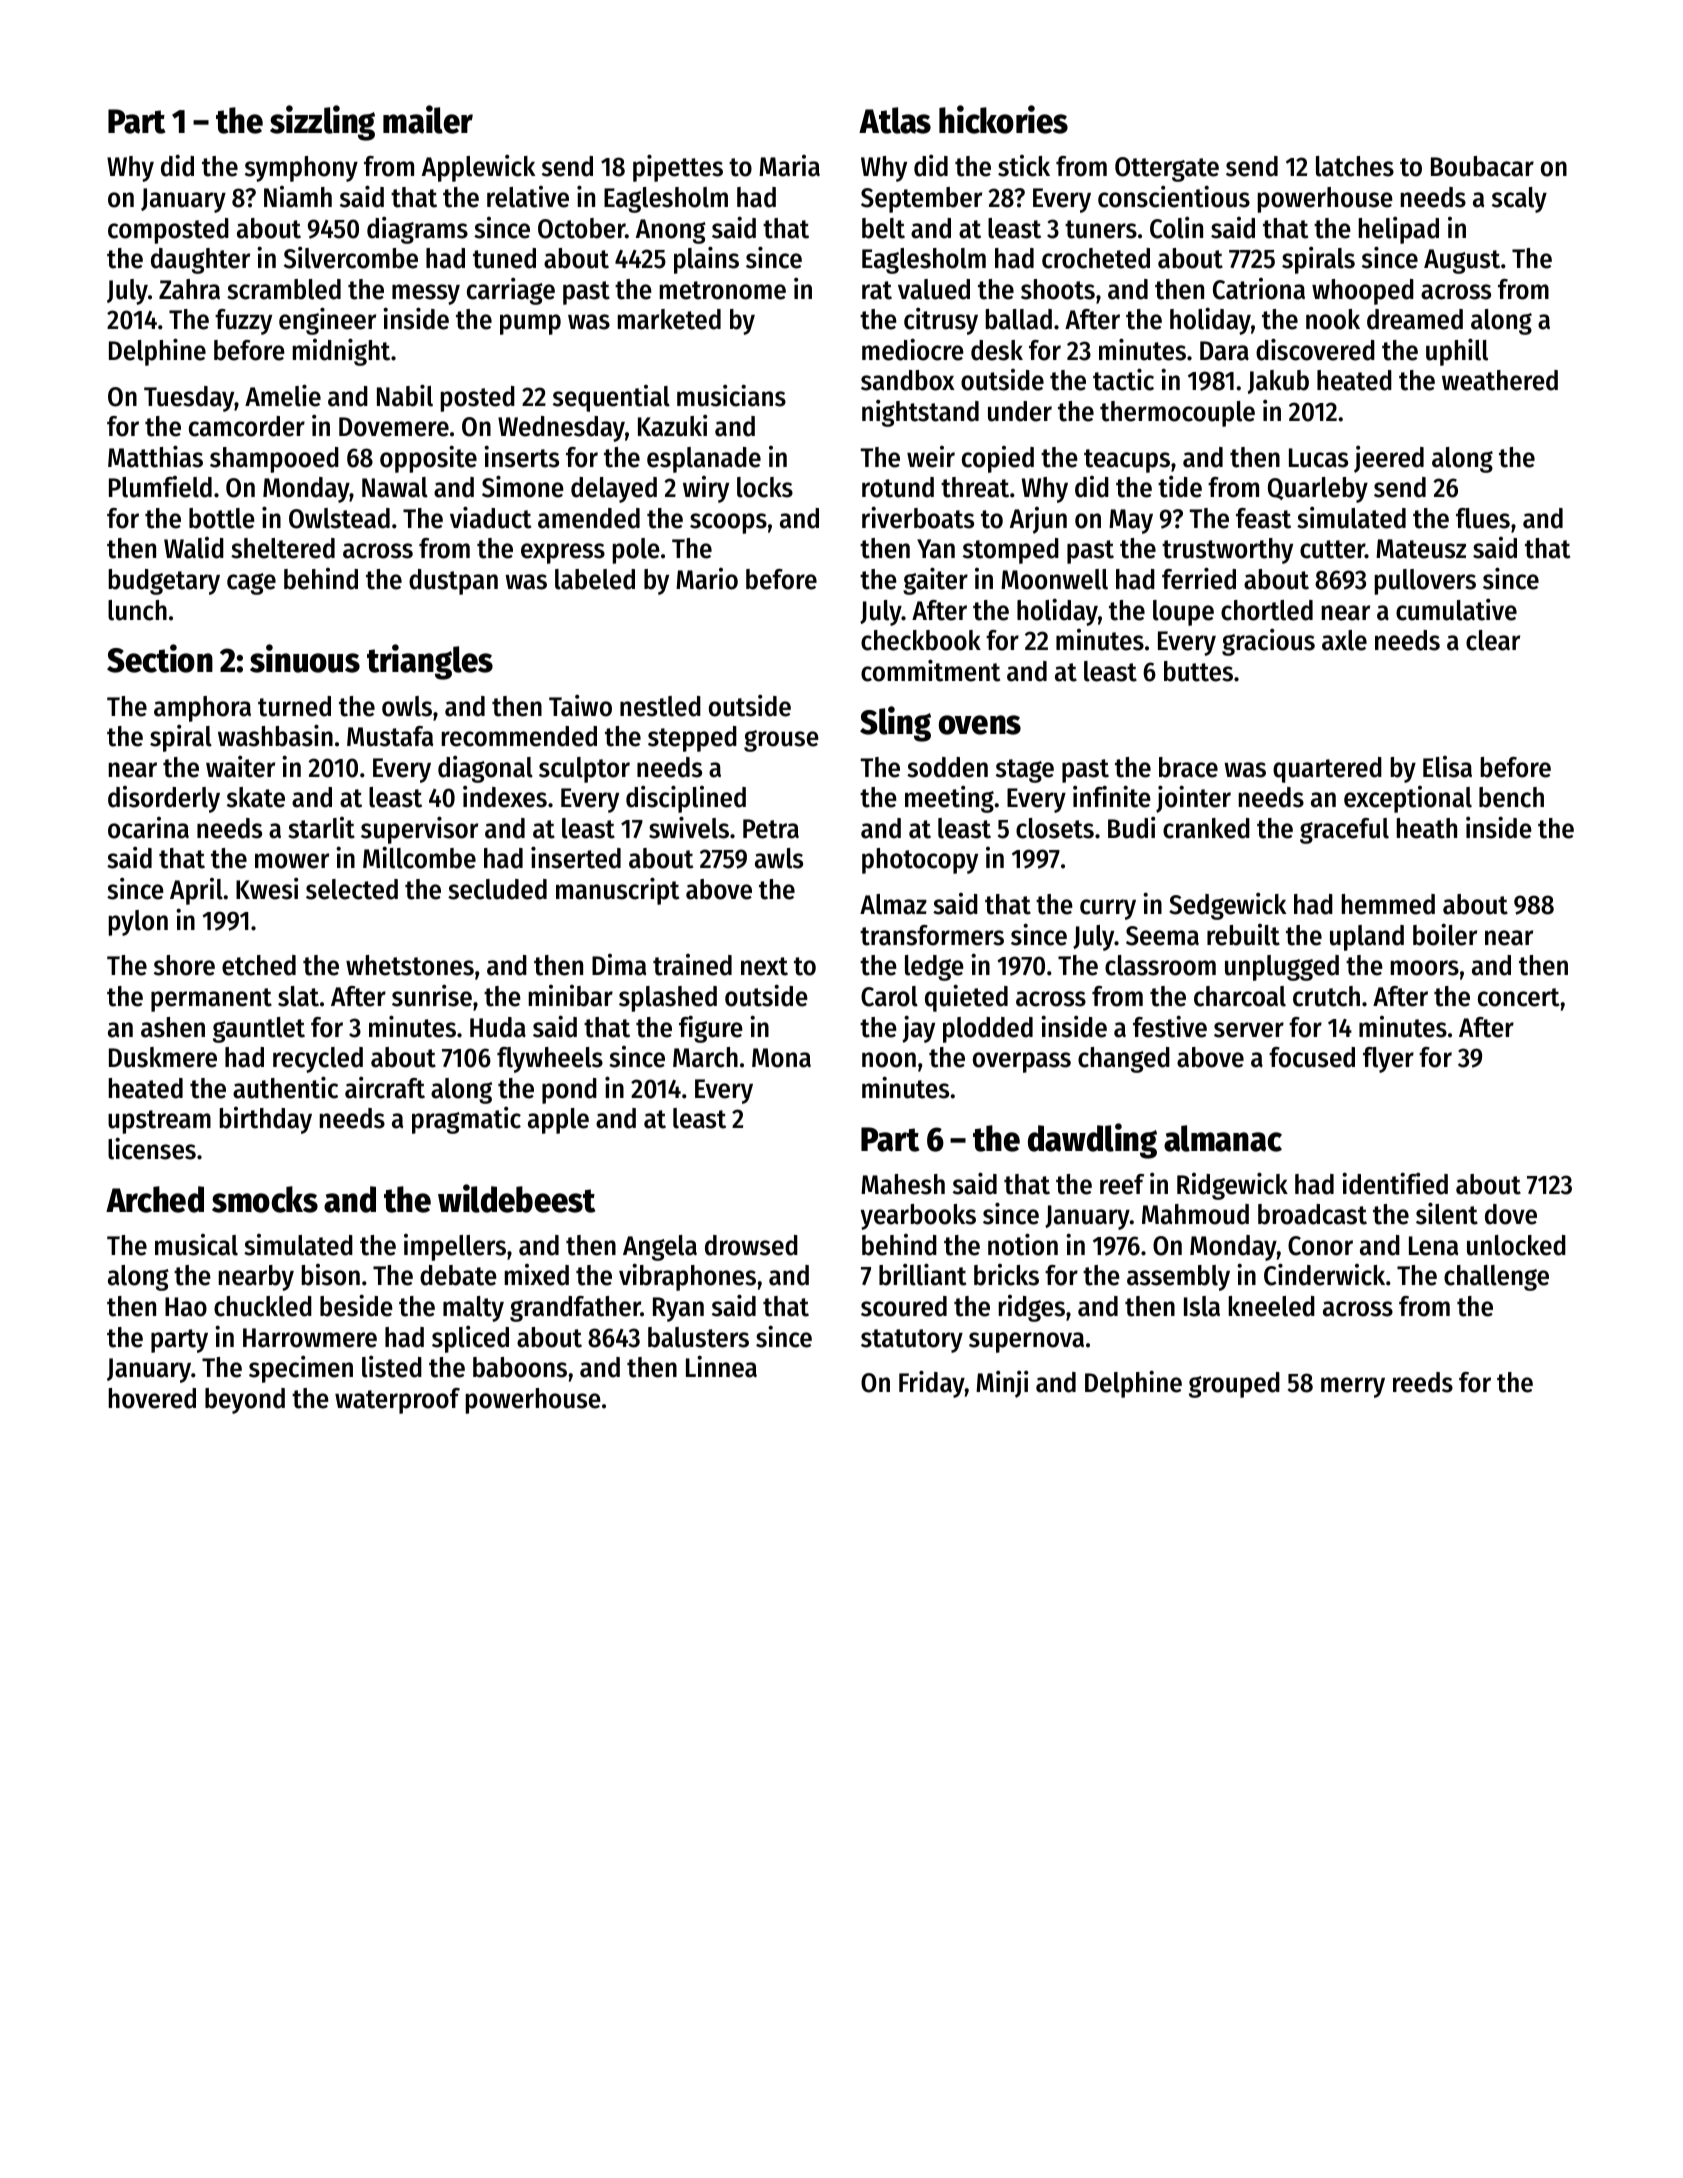 The width and height of the screenshot is (1683, 2178). Describe the element at coordinates (930, 670) in the screenshot. I see `commitment` at that location.
